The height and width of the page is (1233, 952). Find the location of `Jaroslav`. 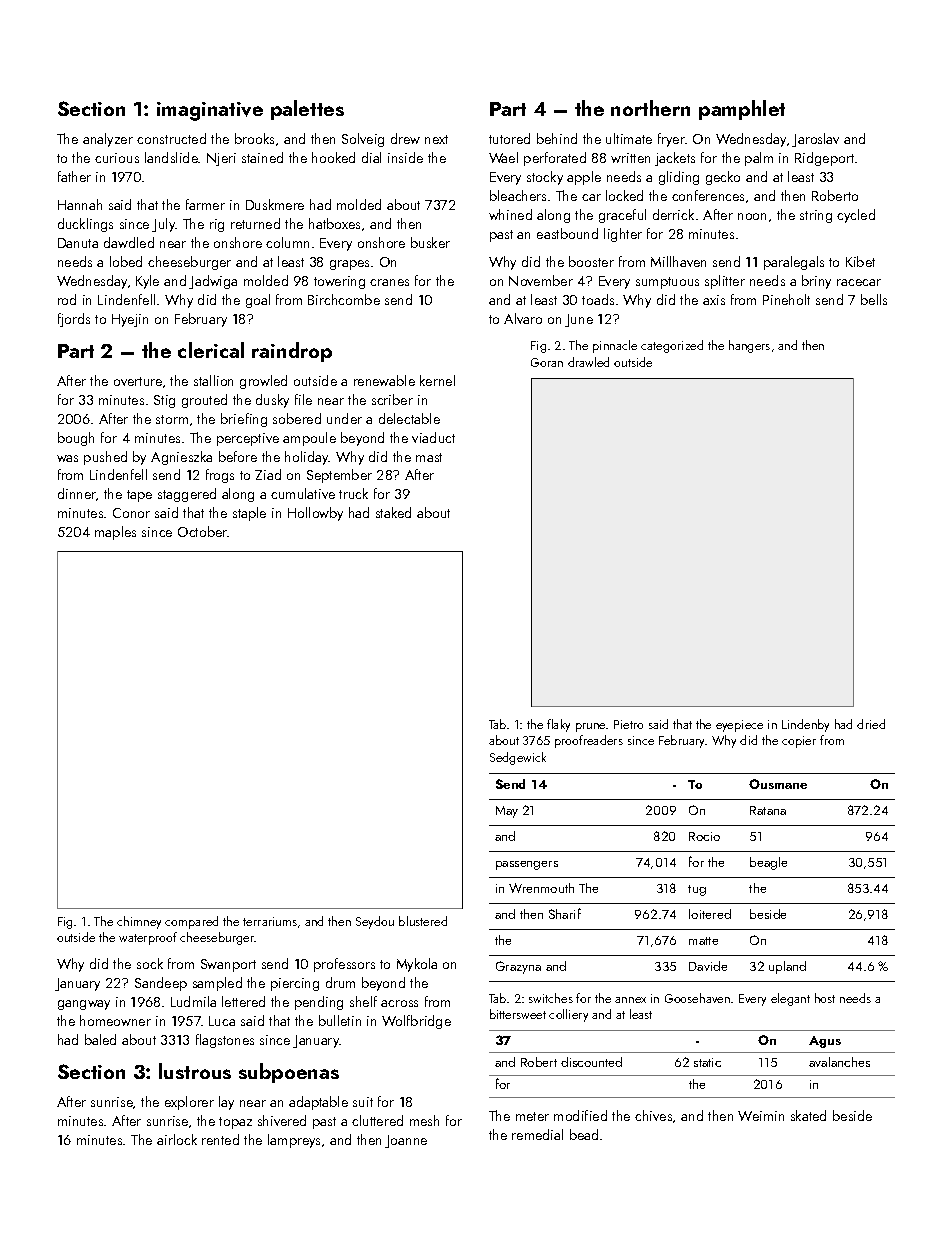

Jaroslav is located at coordinates (815, 140).
